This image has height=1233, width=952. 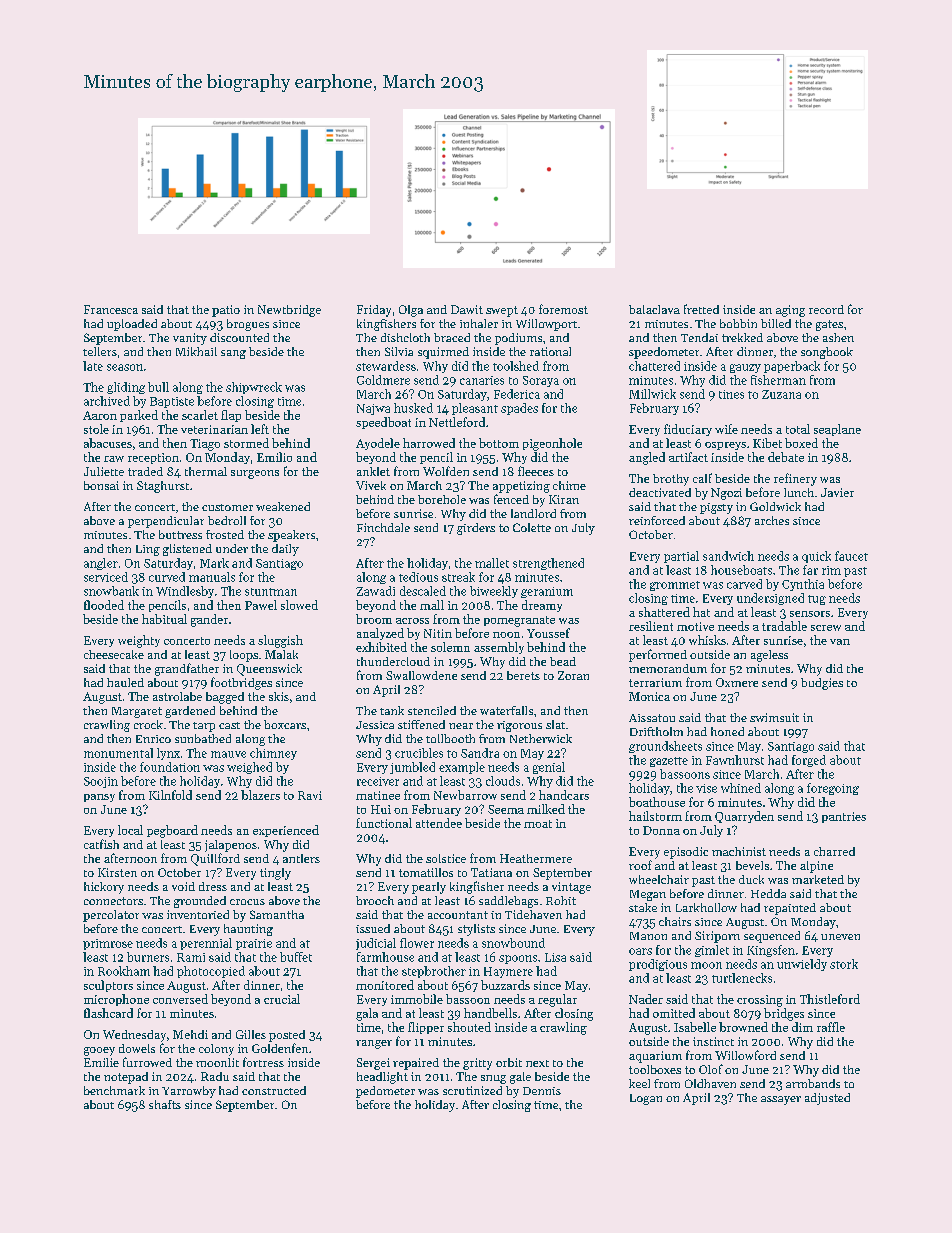 I want to click on hauled, so click(x=125, y=682).
